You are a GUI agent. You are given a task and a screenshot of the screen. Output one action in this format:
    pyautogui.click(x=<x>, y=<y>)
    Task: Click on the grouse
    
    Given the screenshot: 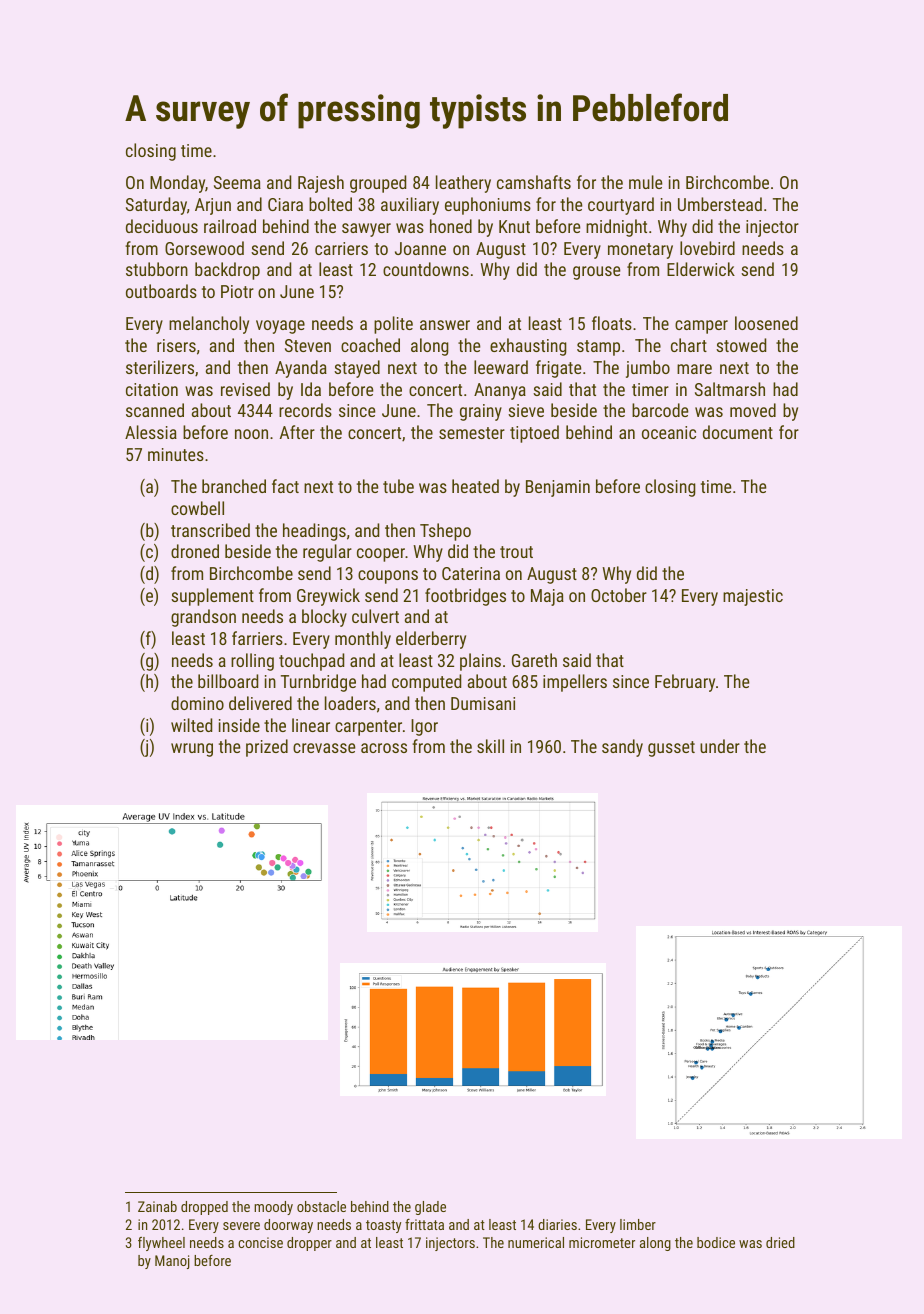 What is the action you would take?
    pyautogui.click(x=596, y=273)
